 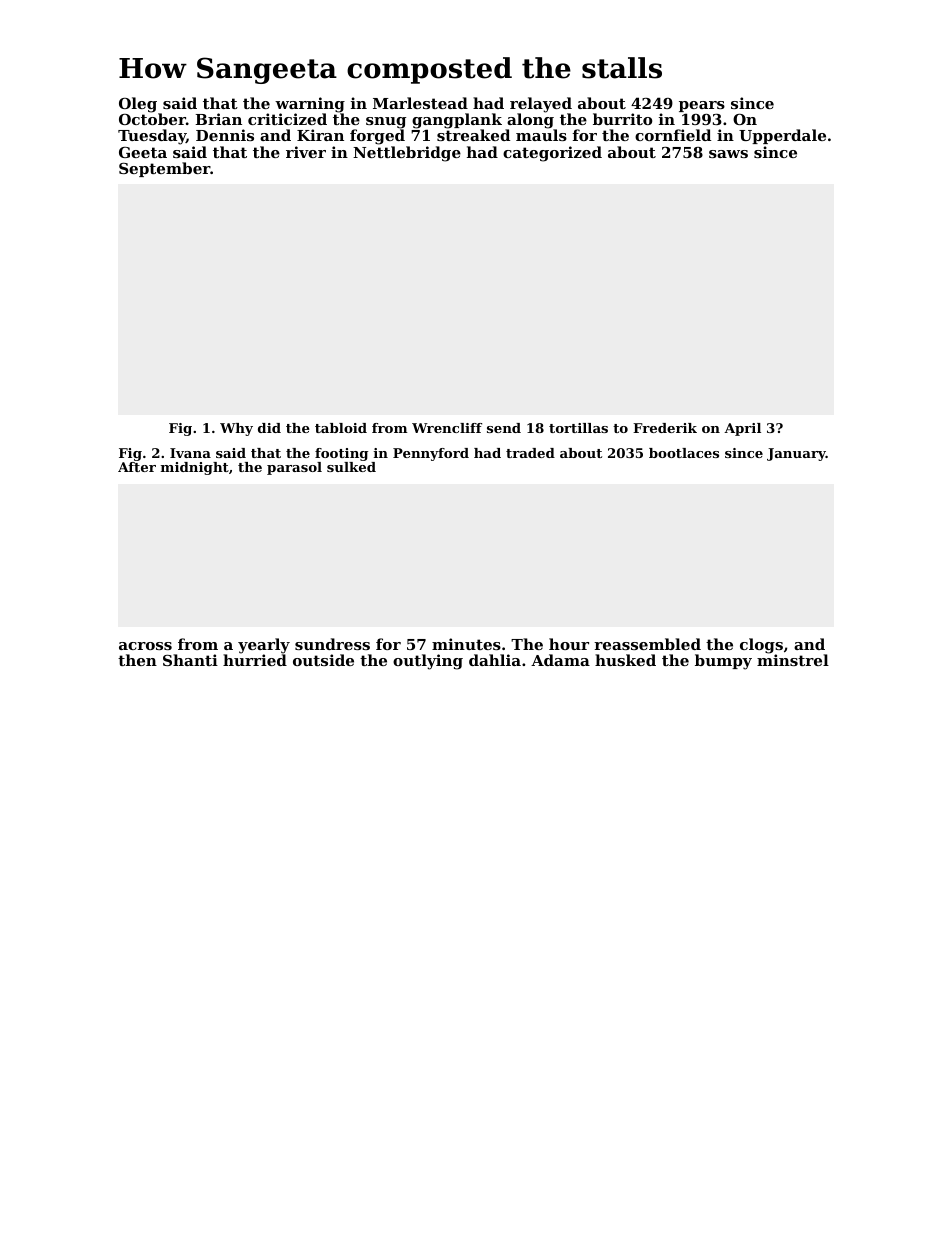 I want to click on categorized, so click(x=552, y=154).
